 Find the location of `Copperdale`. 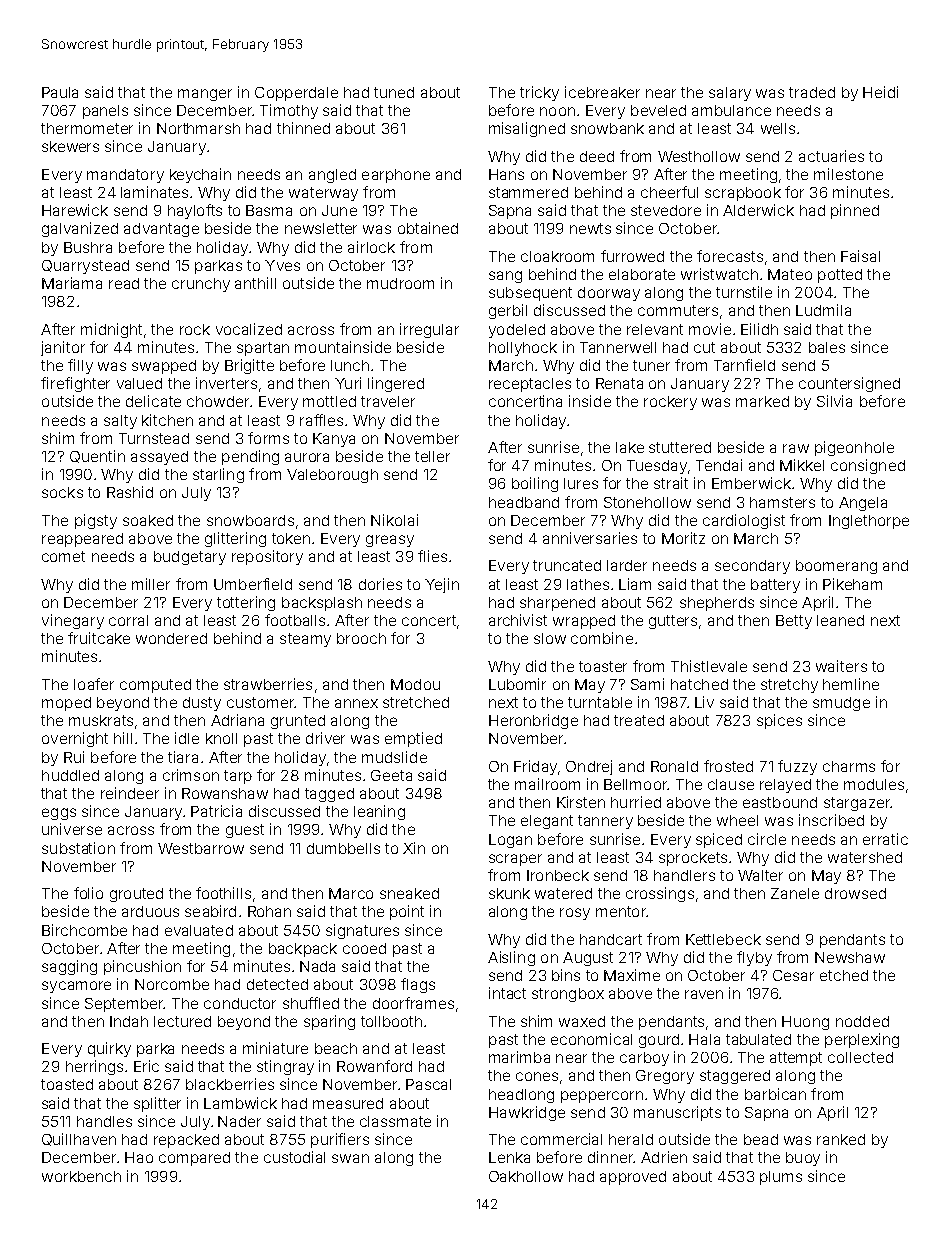

Copperdale is located at coordinates (296, 94).
